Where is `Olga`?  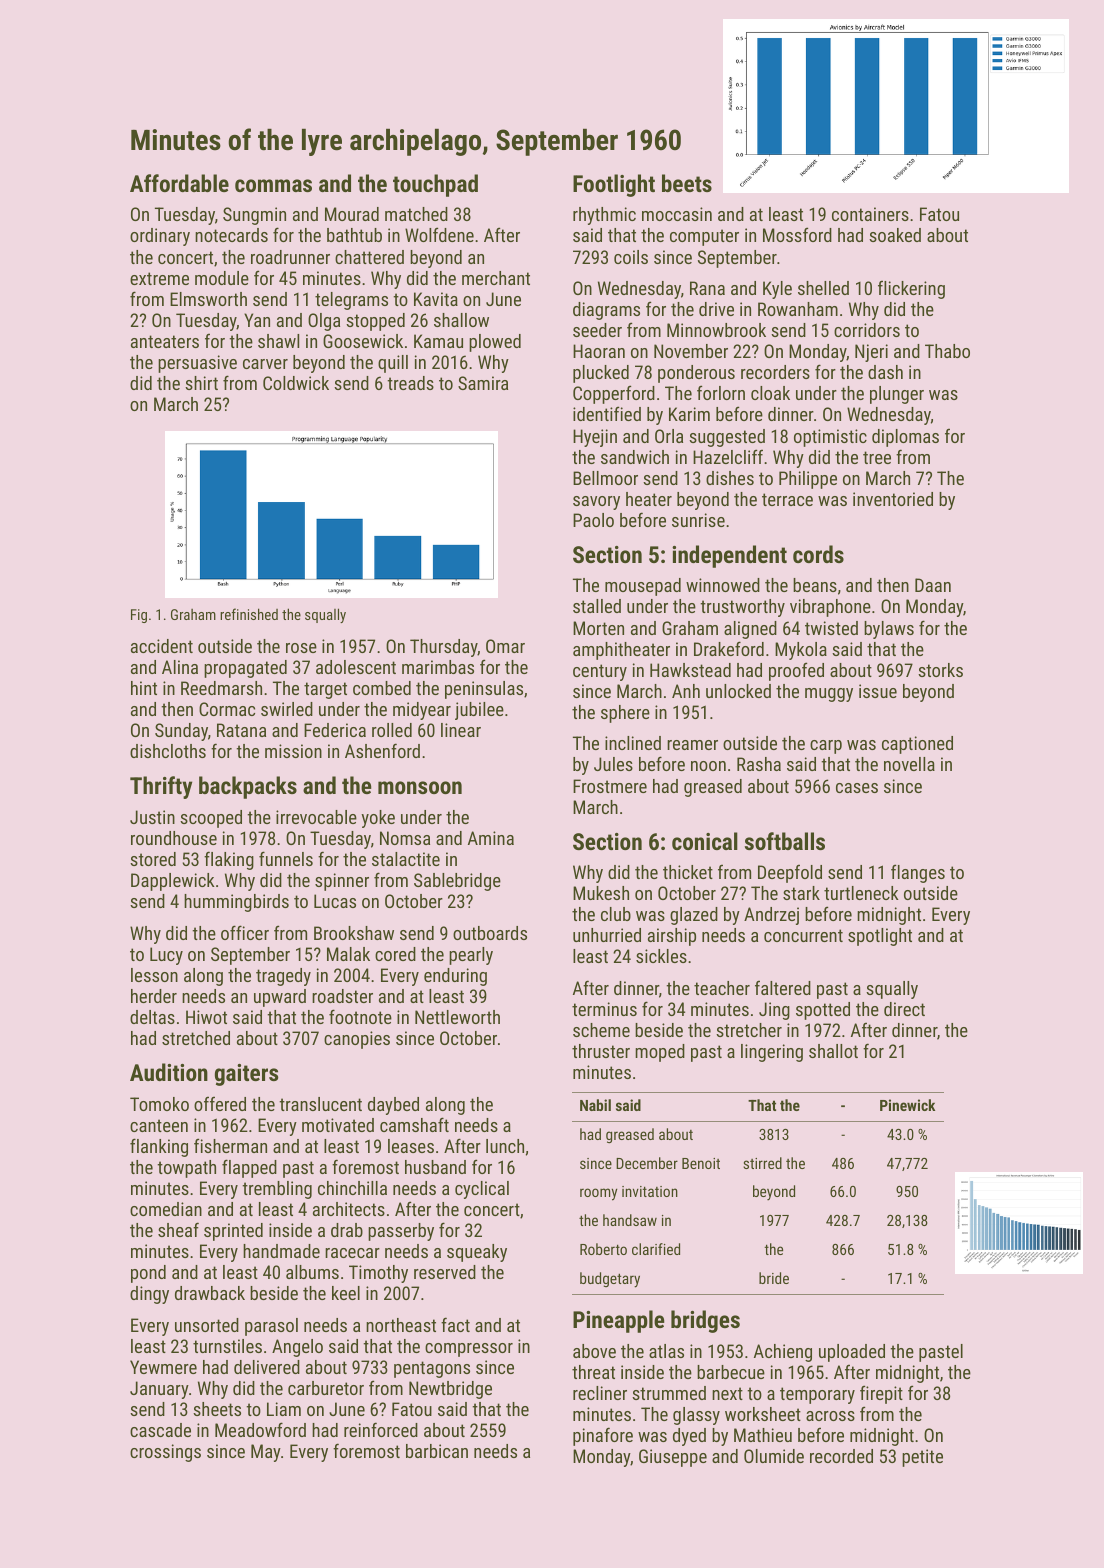
Olga is located at coordinates (324, 322).
